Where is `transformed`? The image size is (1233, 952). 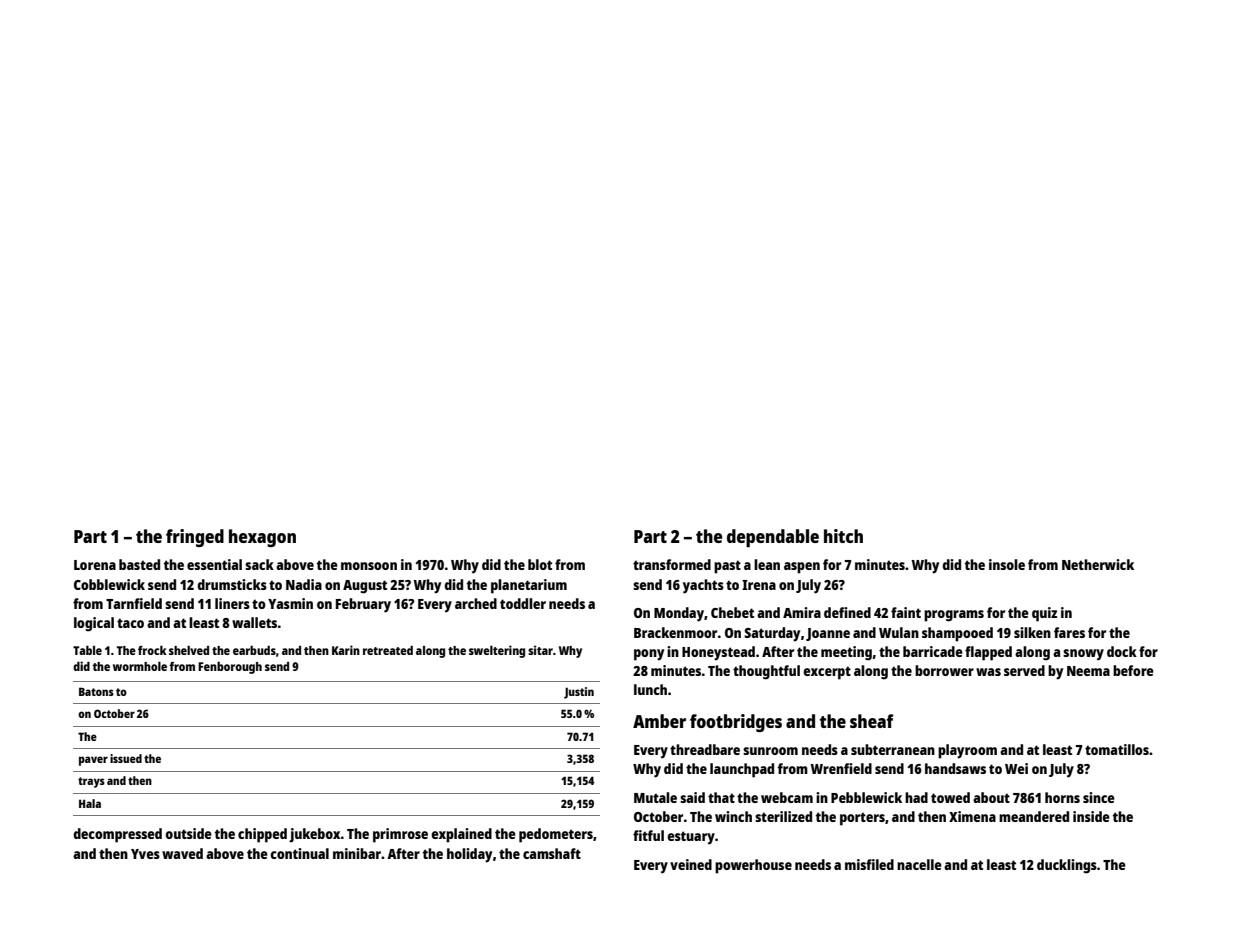
transformed is located at coordinates (672, 564).
